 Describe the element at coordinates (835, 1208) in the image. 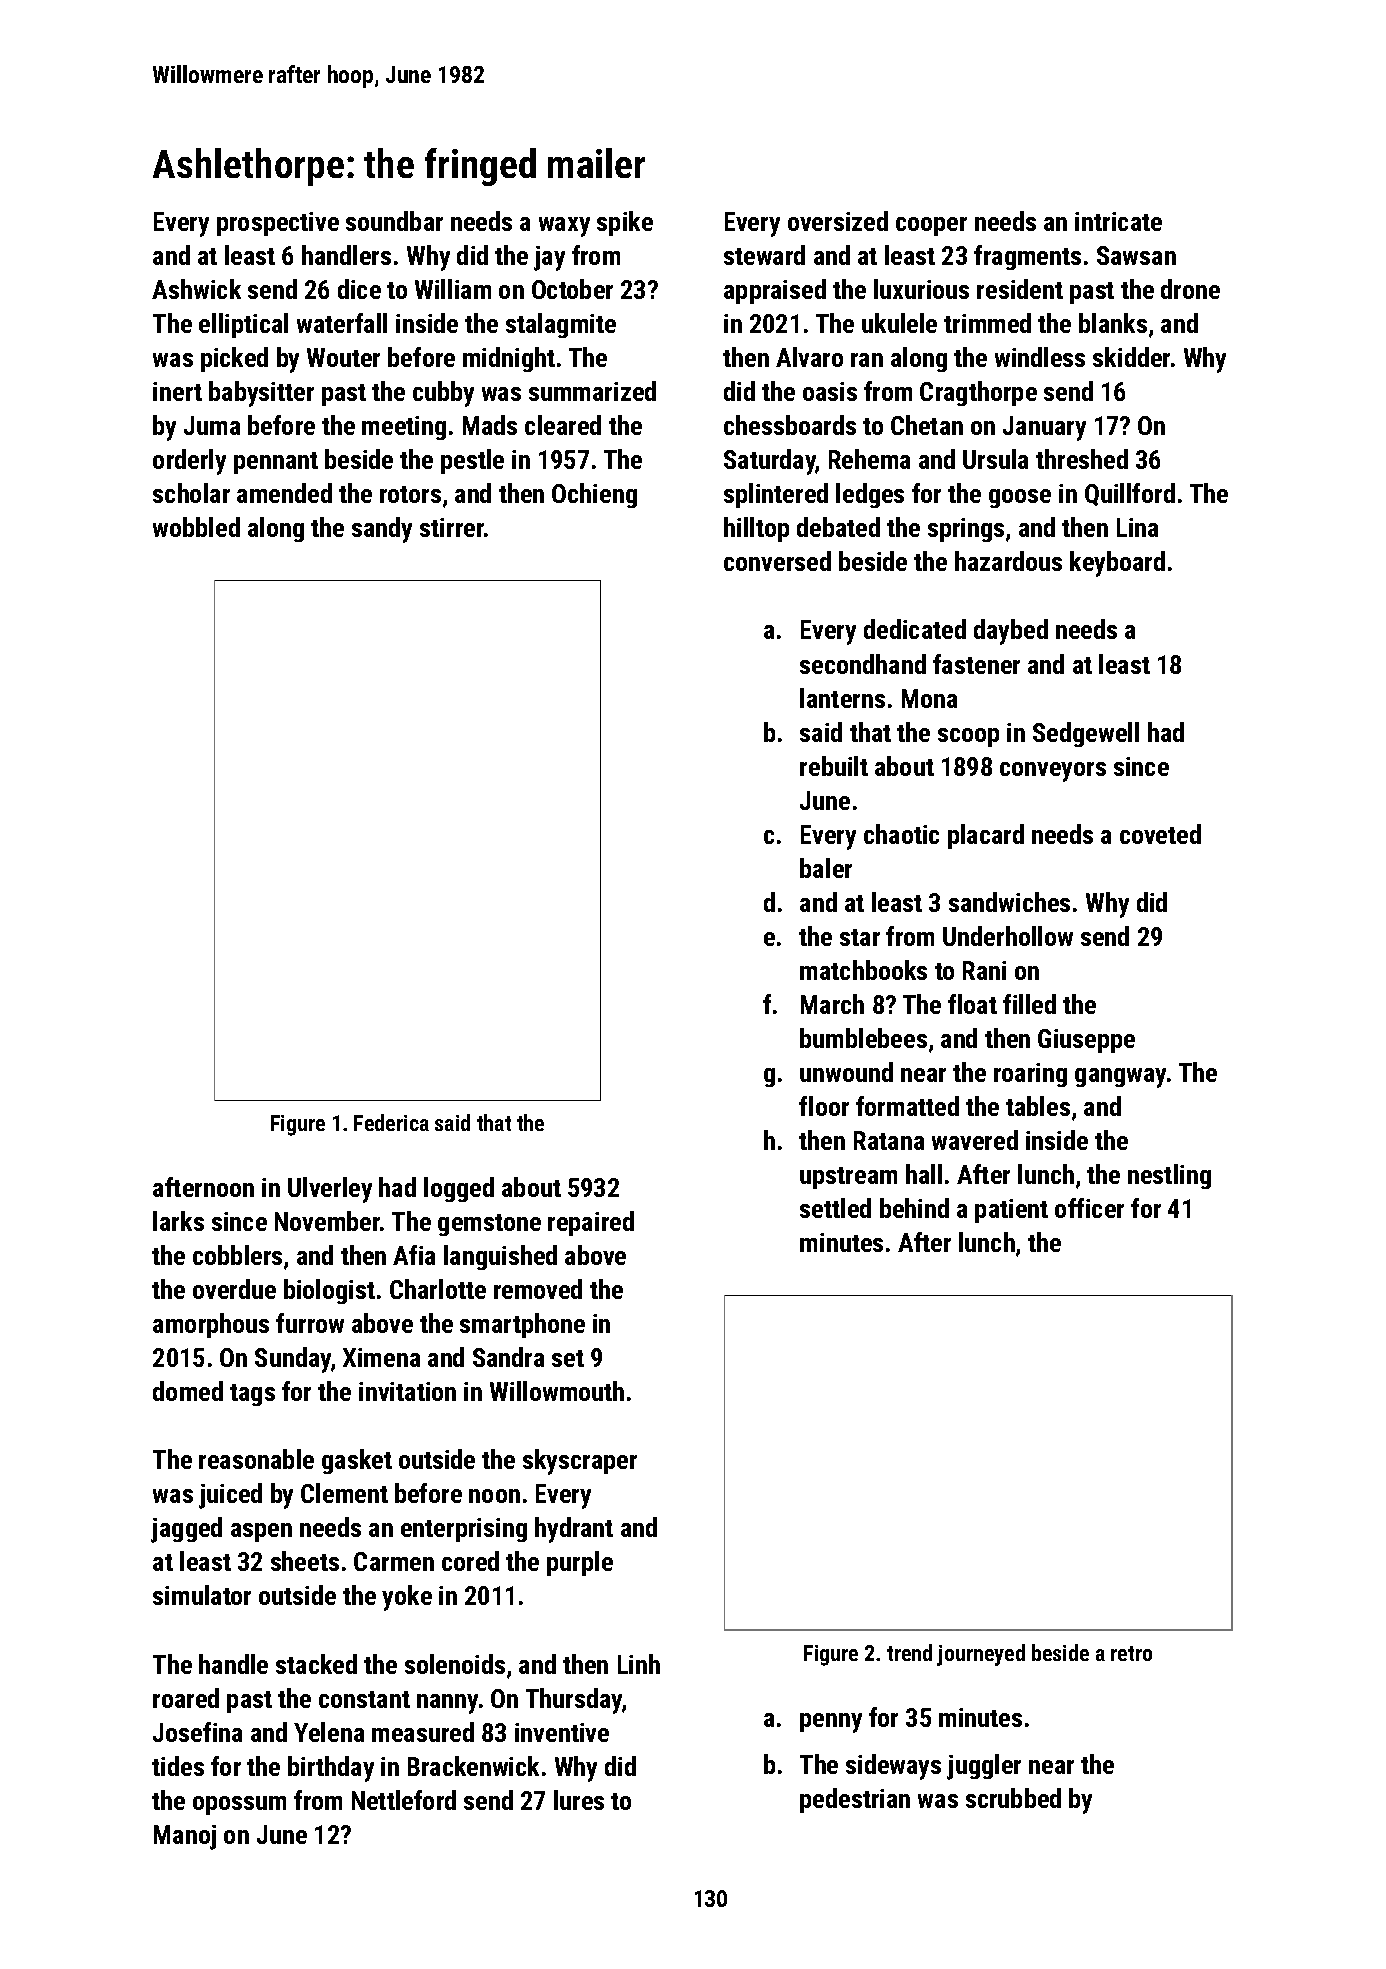

I see `settled` at that location.
